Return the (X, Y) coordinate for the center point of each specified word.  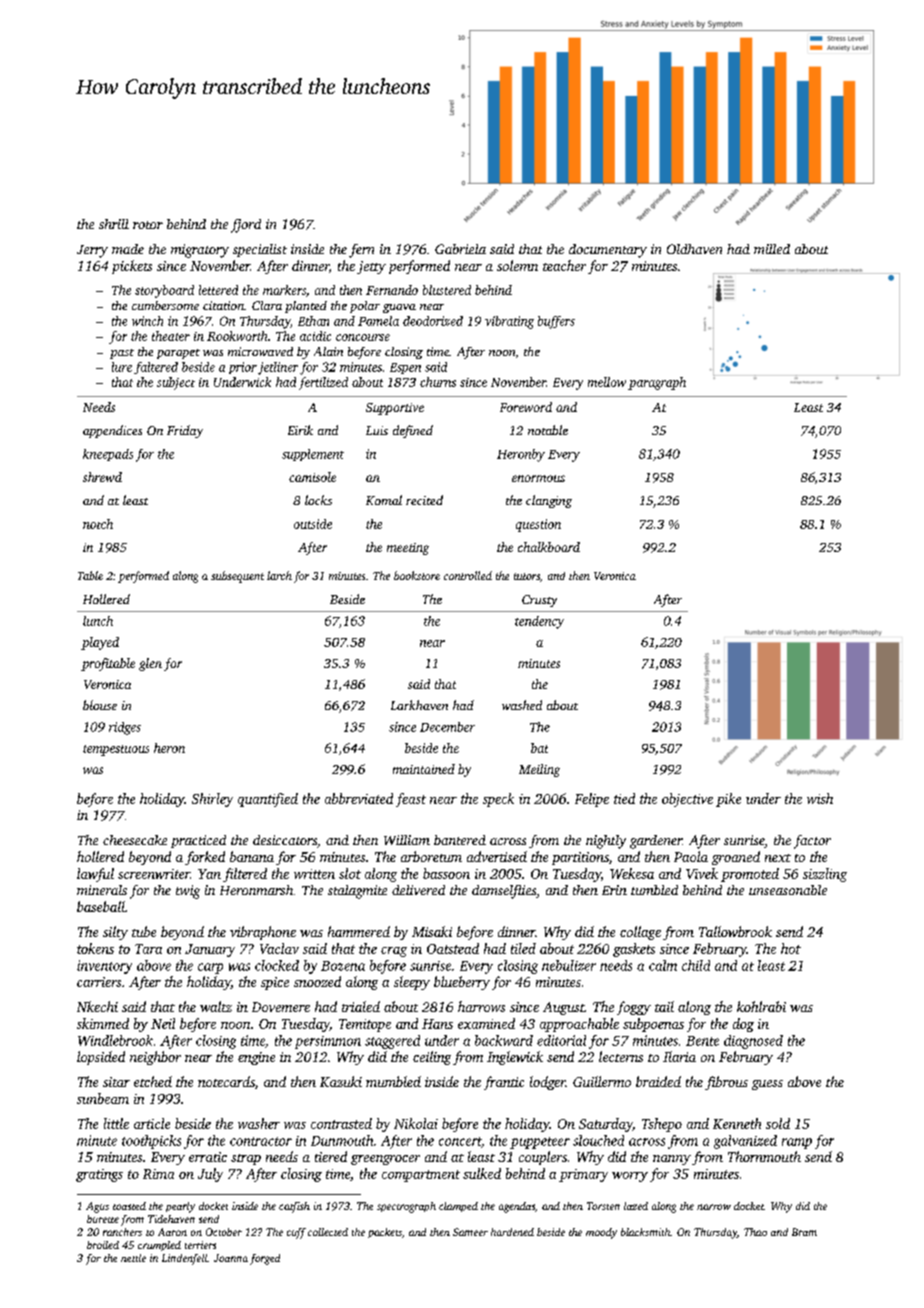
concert (460, 1141)
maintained (424, 769)
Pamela (378, 321)
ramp (797, 1143)
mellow (607, 382)
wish (820, 798)
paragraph (657, 383)
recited (424, 500)
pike (728, 800)
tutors (527, 576)
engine (256, 1058)
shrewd (102, 477)
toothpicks (151, 1142)
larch (279, 575)
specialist (260, 250)
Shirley (212, 800)
